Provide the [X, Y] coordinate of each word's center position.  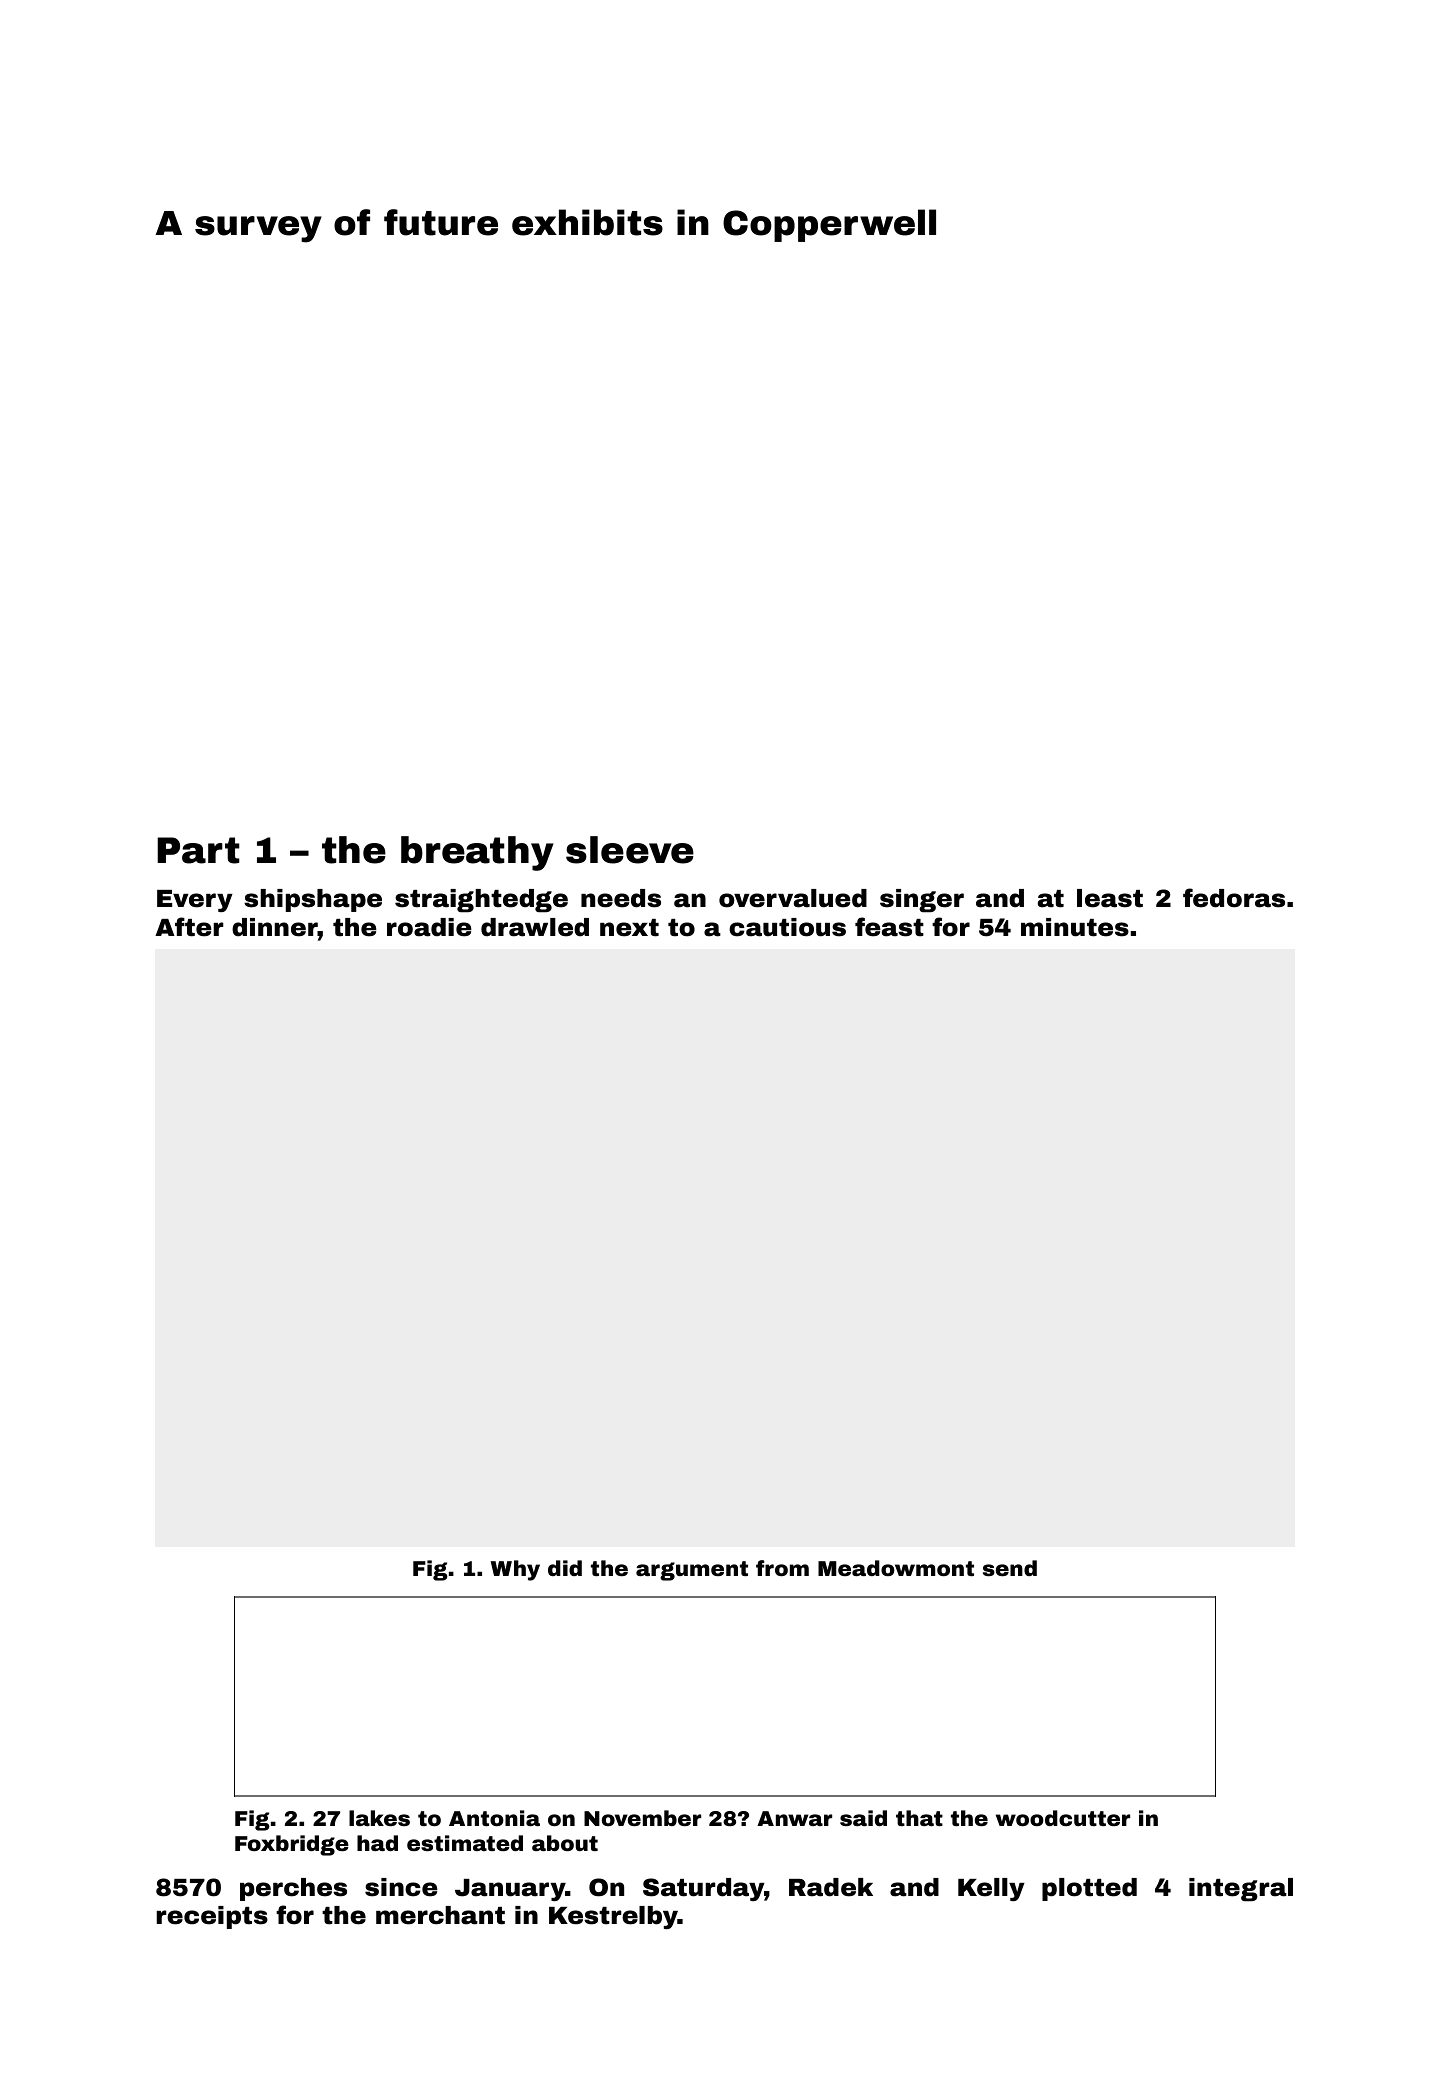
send [1010, 1568]
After [189, 927]
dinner [275, 927]
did [565, 1568]
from [782, 1568]
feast [889, 927]
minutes [1075, 927]
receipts [212, 1917]
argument [692, 1571]
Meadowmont [896, 1568]
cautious [787, 927]
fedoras [1234, 898]
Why [515, 1570]
